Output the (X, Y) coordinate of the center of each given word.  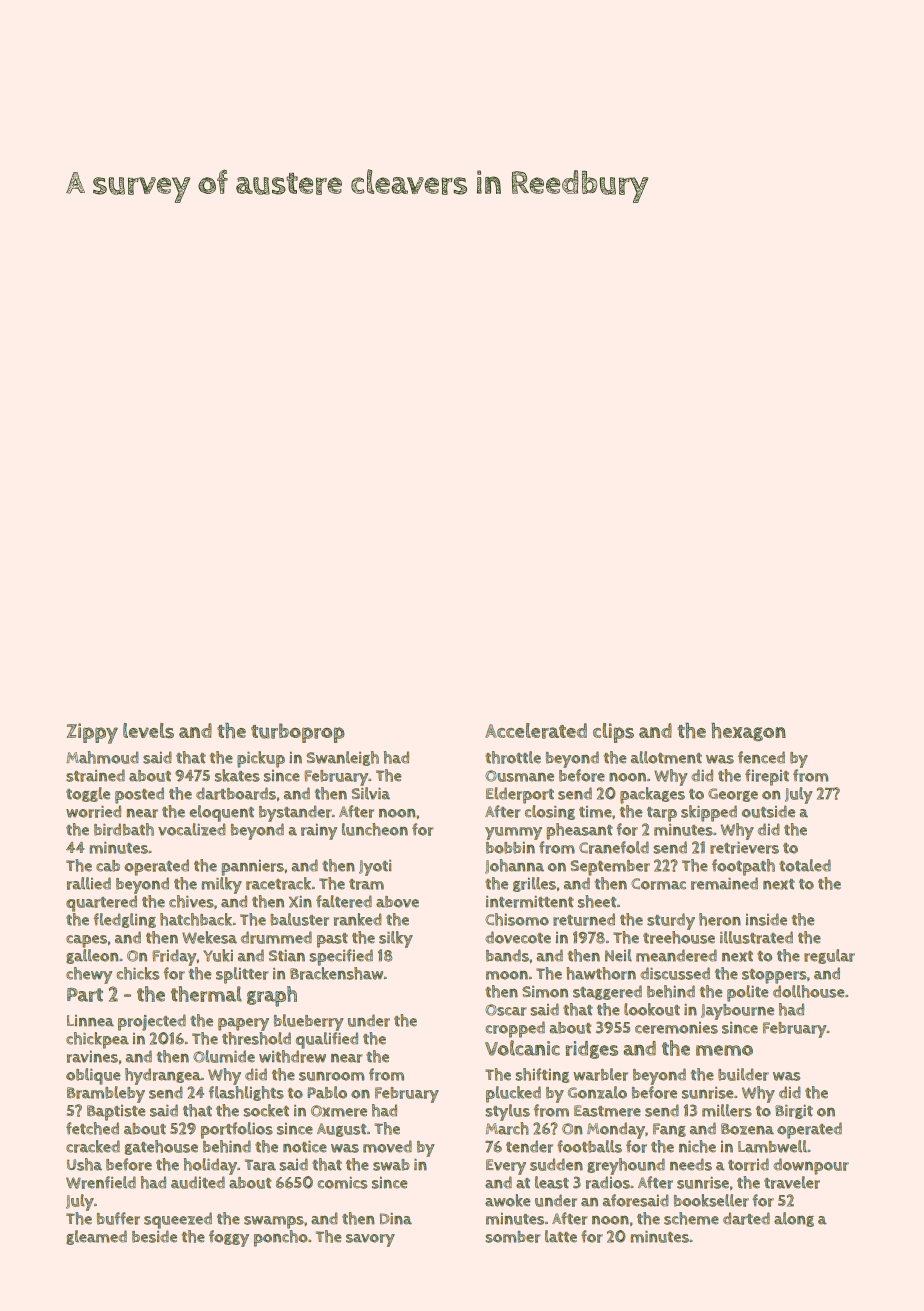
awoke (508, 1200)
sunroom (332, 1076)
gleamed (96, 1237)
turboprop (298, 733)
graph (272, 996)
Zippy (92, 733)
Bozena (747, 1129)
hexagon (748, 732)
